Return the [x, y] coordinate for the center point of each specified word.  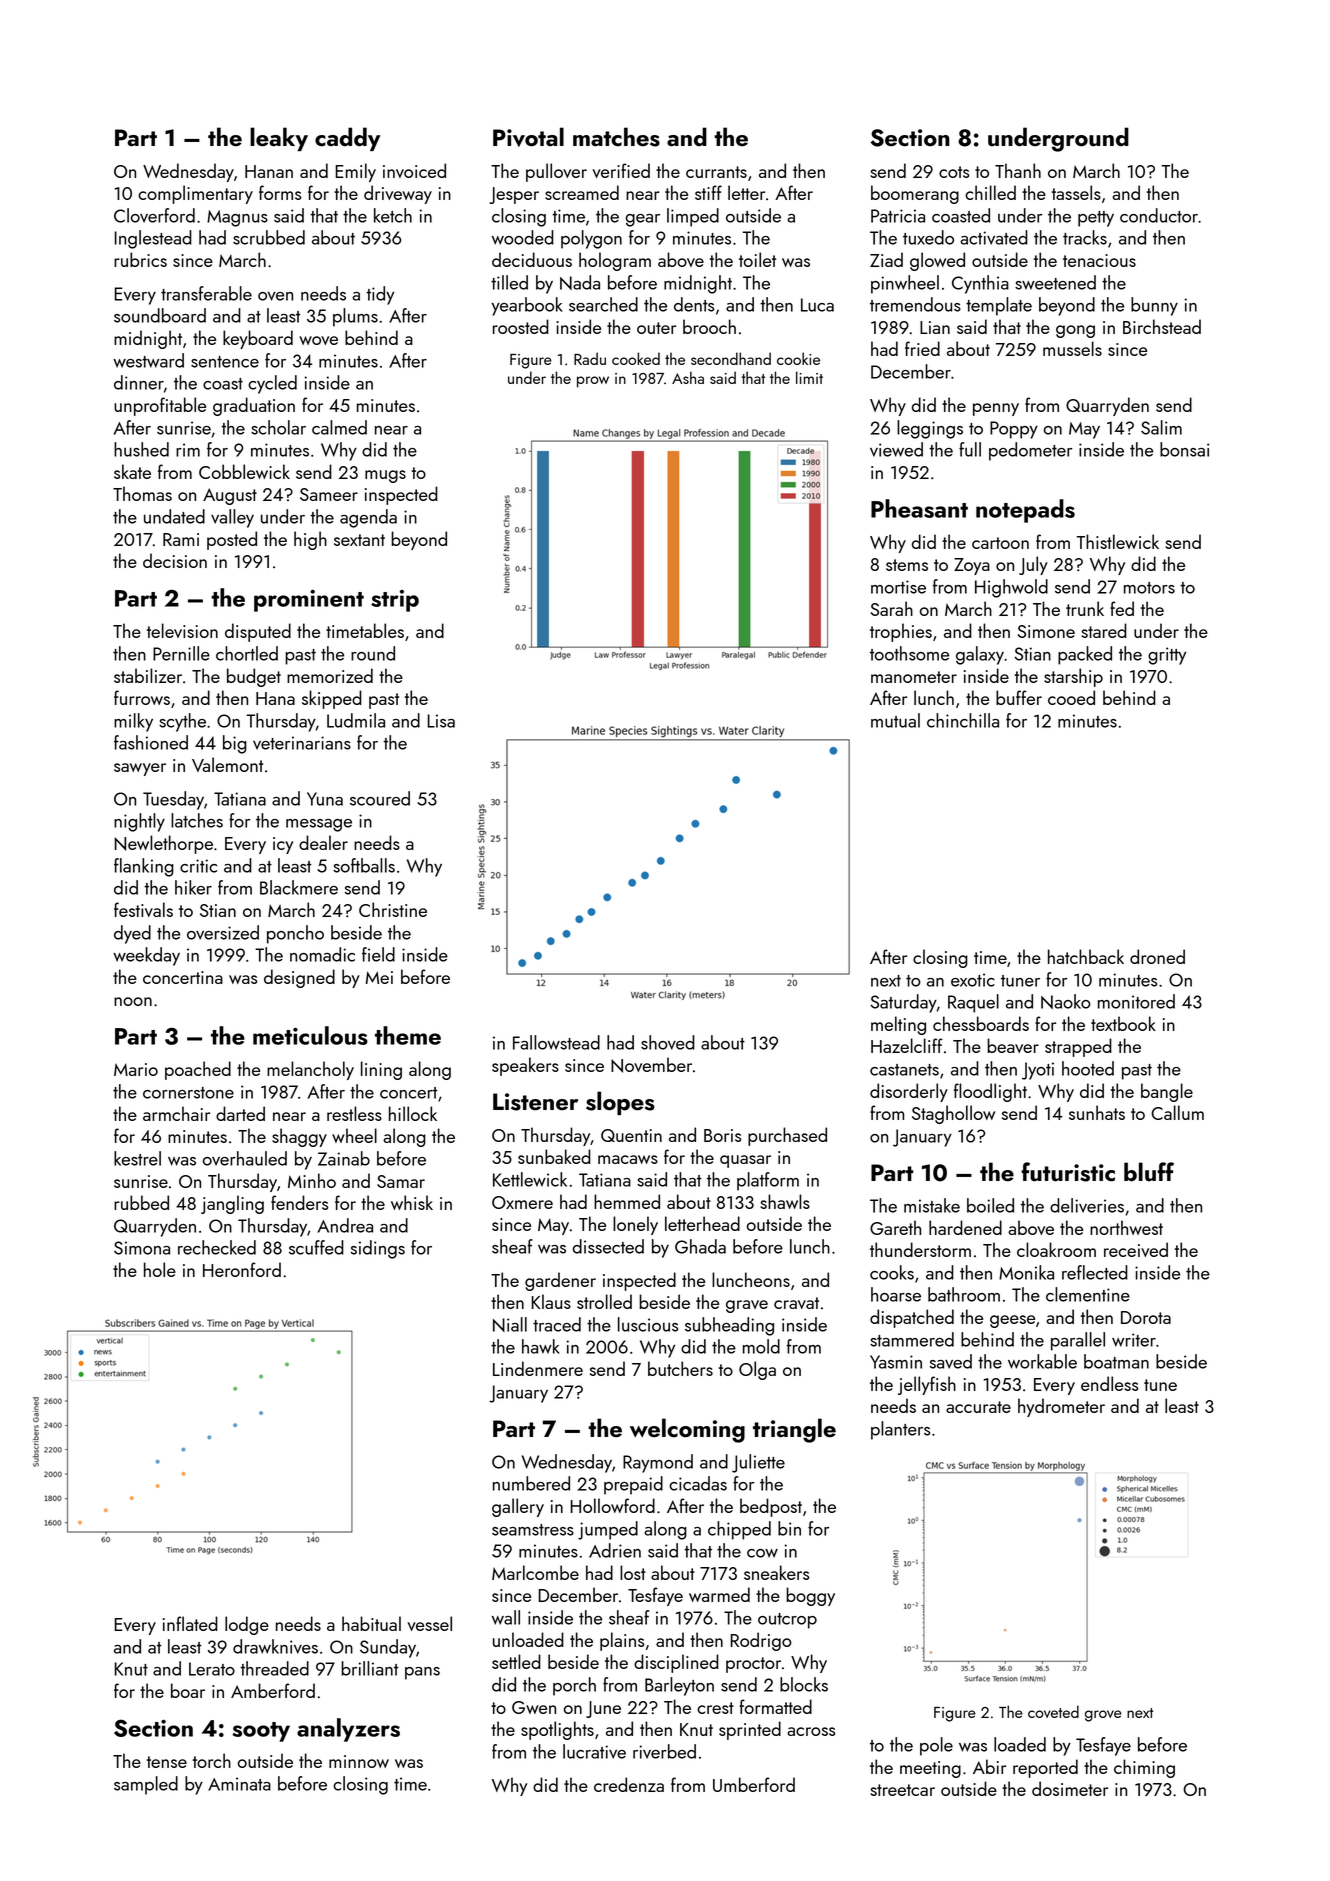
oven [275, 296]
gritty [1167, 656]
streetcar [902, 1790]
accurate [978, 1407]
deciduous [532, 259]
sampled [146, 1785]
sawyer [140, 769]
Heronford [242, 1269]
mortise [898, 587]
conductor [1159, 215]
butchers [680, 1368]
